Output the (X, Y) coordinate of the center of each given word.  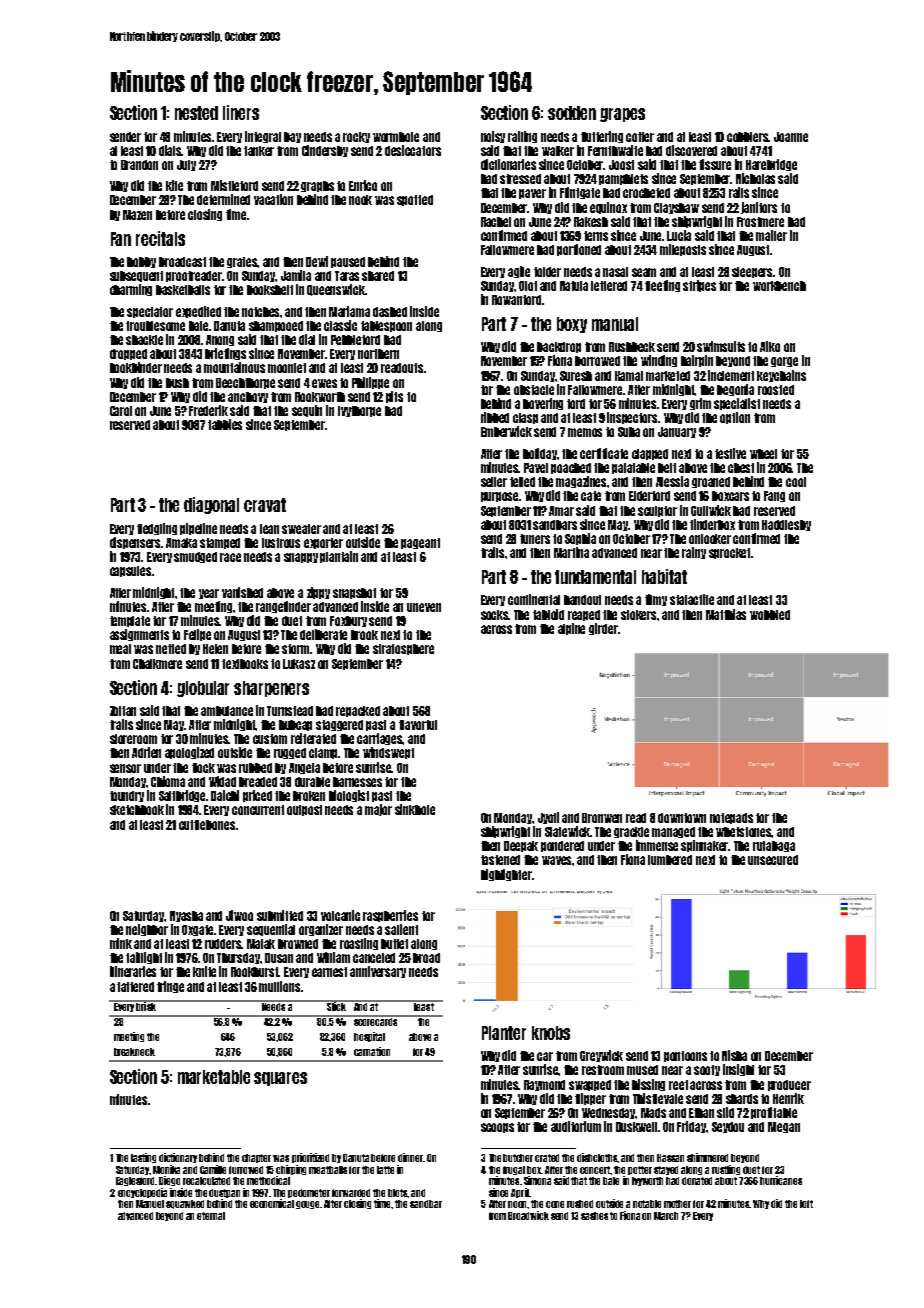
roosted (776, 390)
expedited (198, 312)
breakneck (134, 1052)
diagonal (211, 505)
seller (494, 482)
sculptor (657, 511)
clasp (525, 418)
